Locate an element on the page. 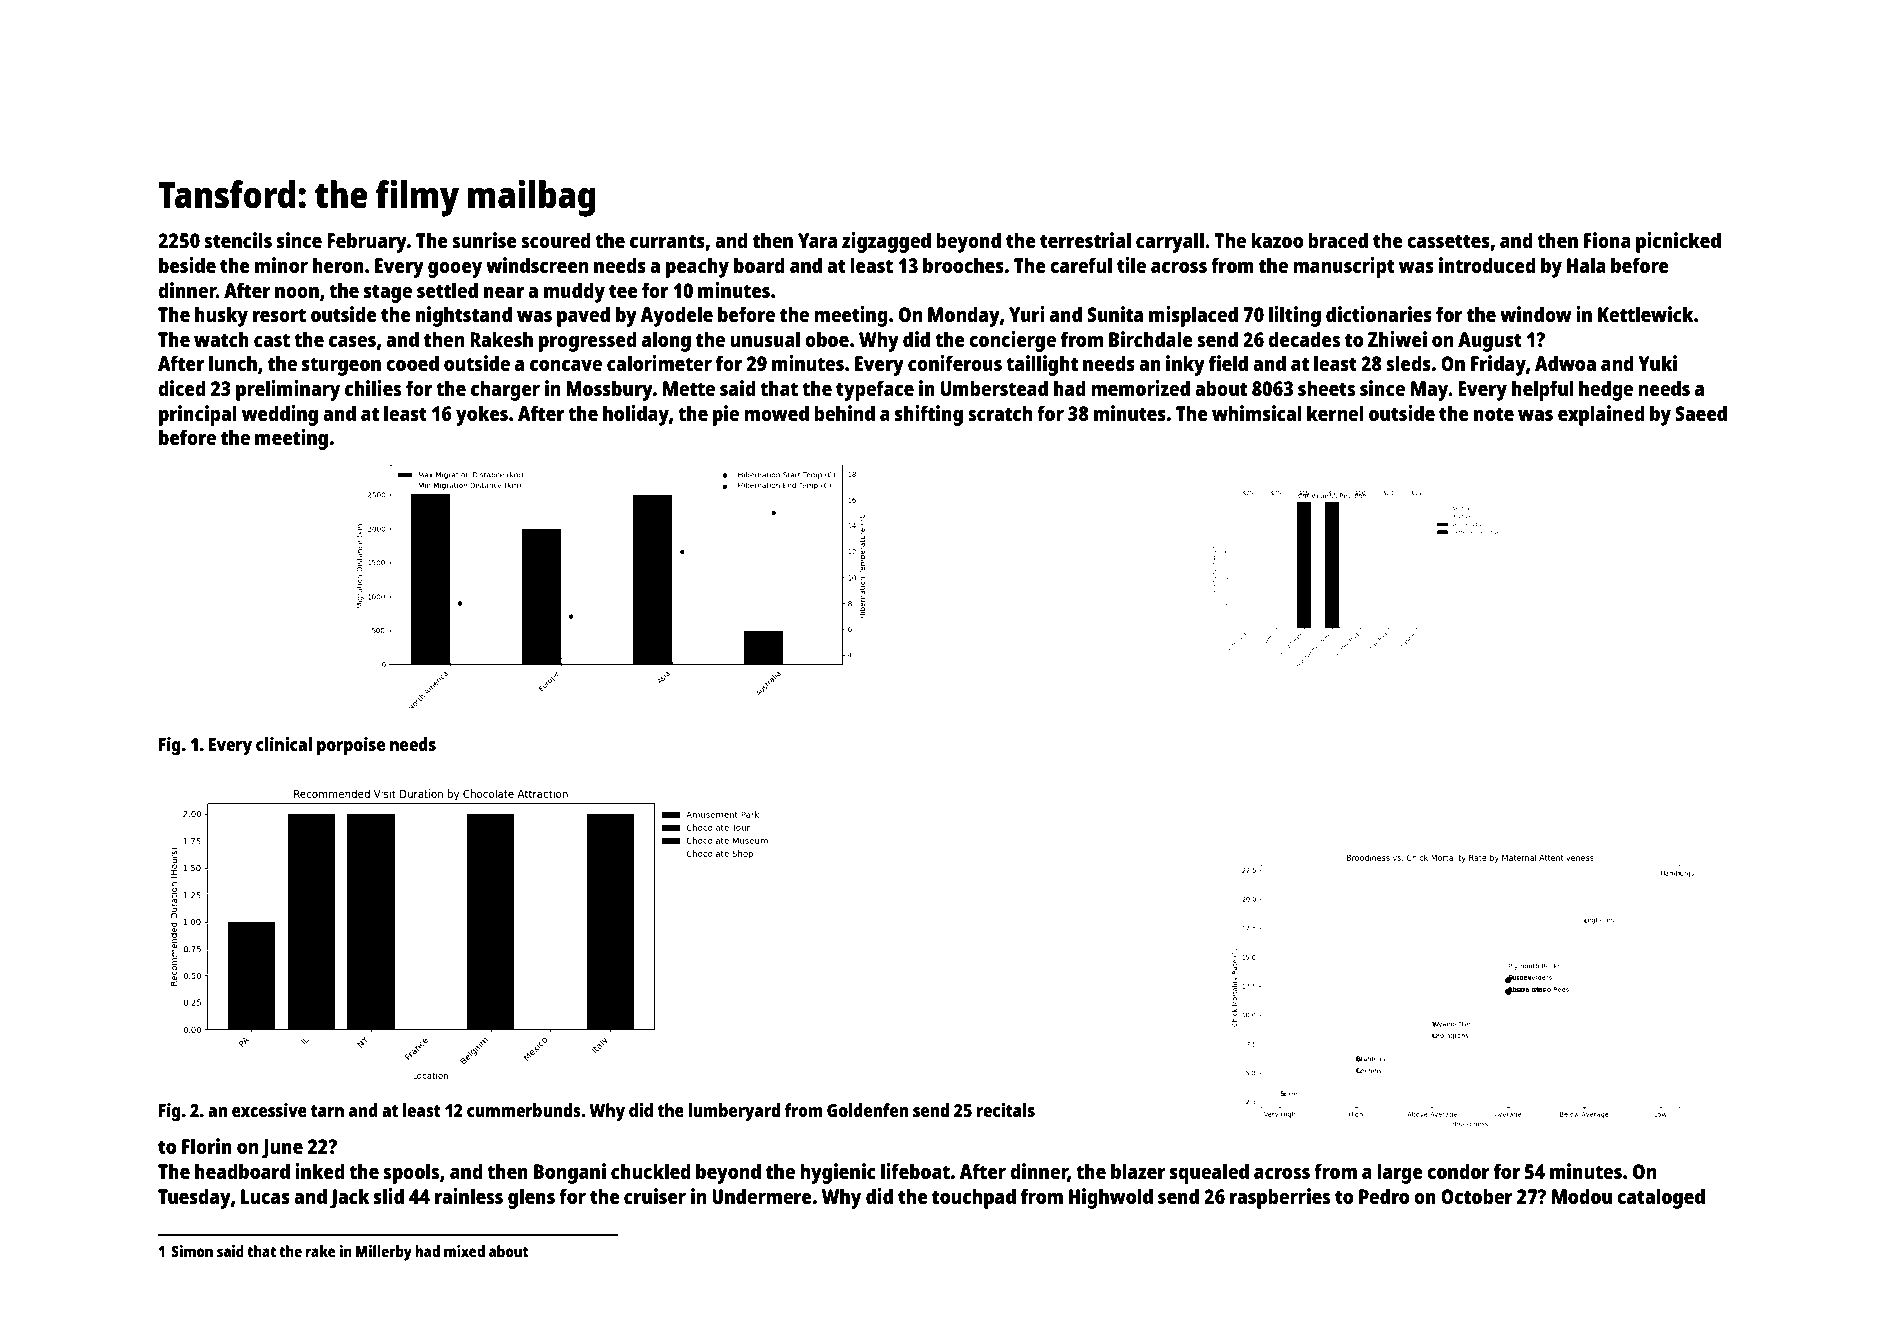 Image resolution: width=1888 pixels, height=1335 pixels. Yara is located at coordinates (817, 240).
